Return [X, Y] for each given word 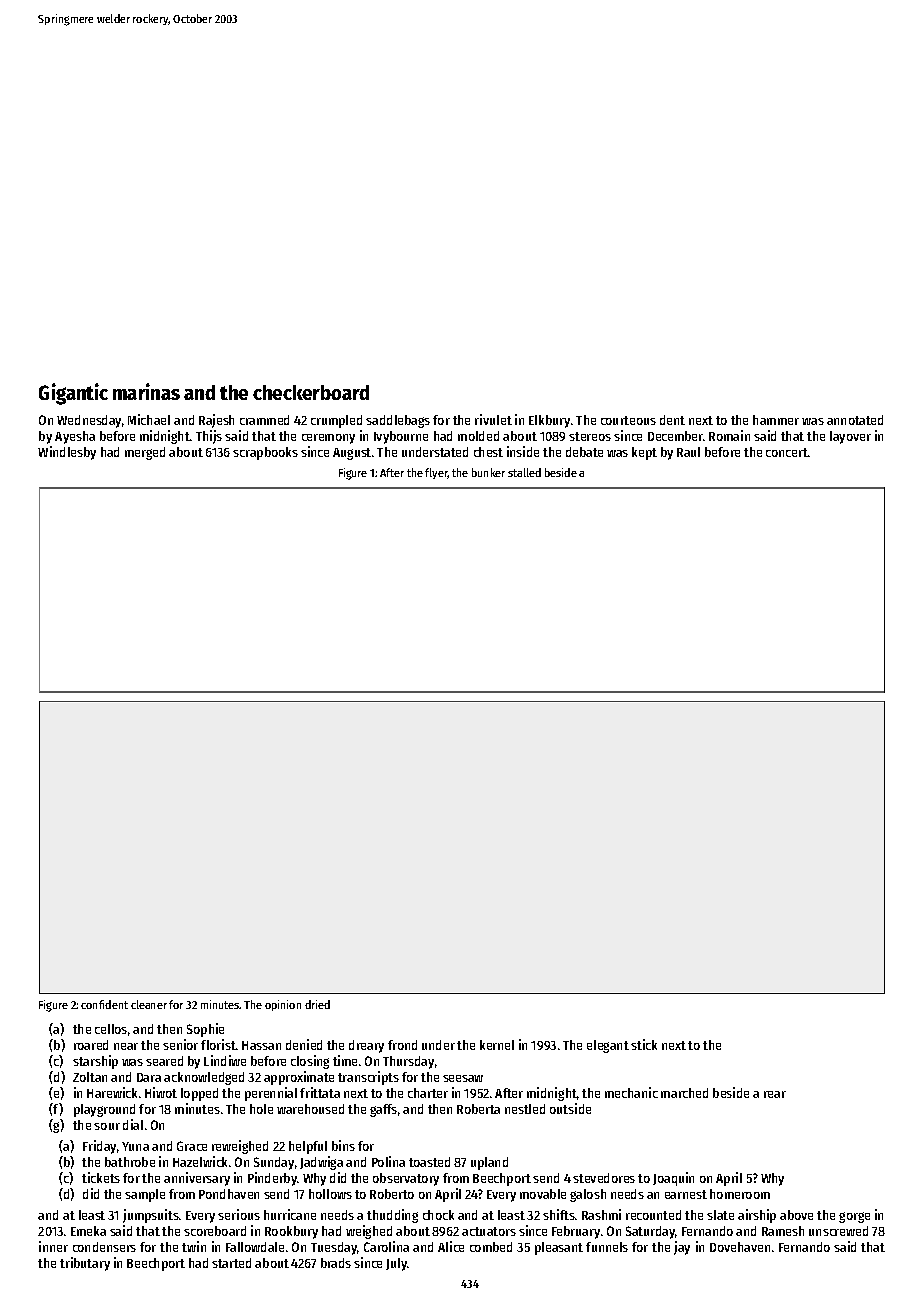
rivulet [493, 419]
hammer [776, 420]
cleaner [149, 1004]
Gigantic [73, 394]
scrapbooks [265, 453]
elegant [608, 1046]
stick [644, 1044]
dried [317, 1004]
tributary [85, 1264]
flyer [436, 473]
